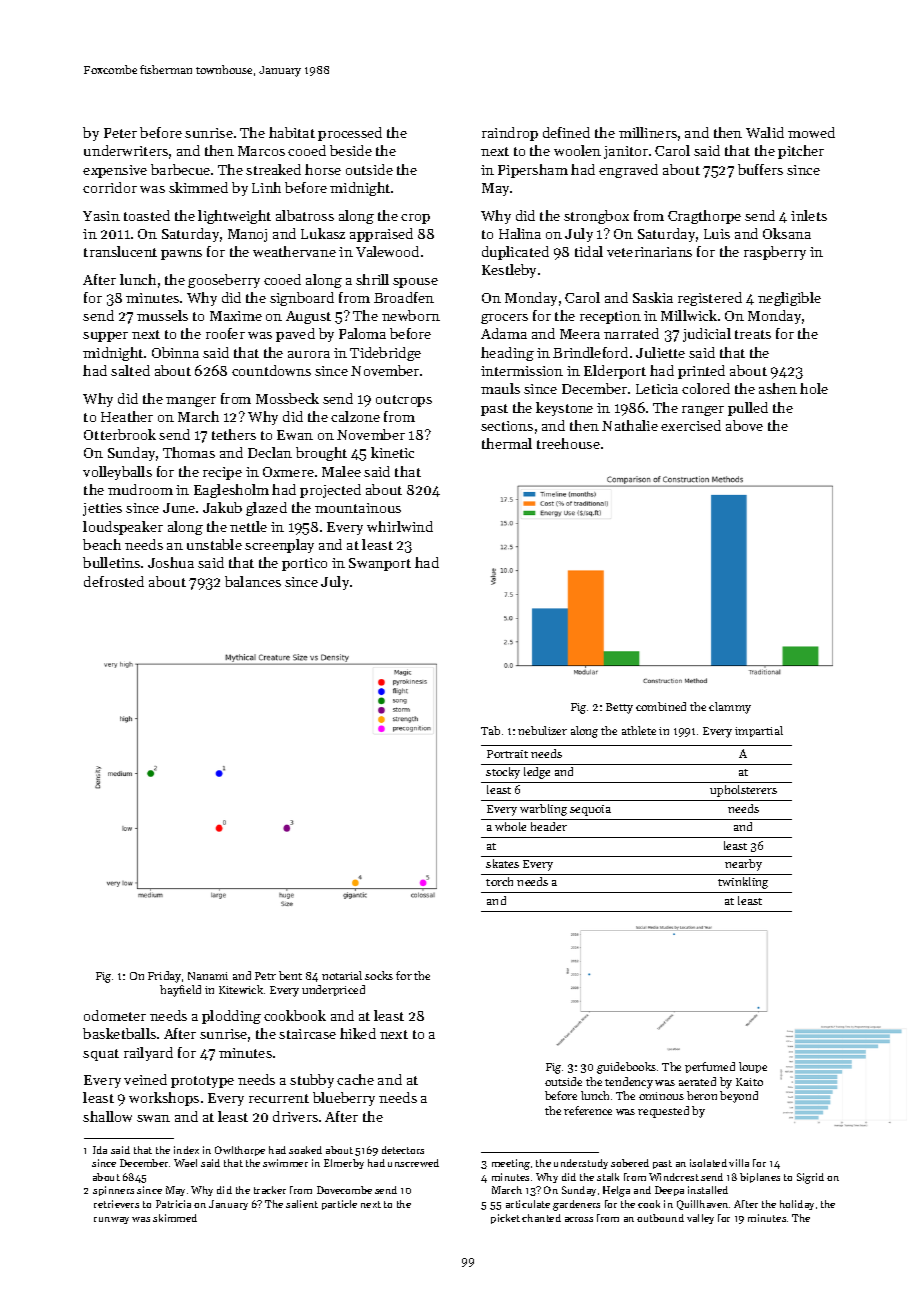  Describe the element at coordinates (787, 233) in the page. I see `Oksana` at that location.
